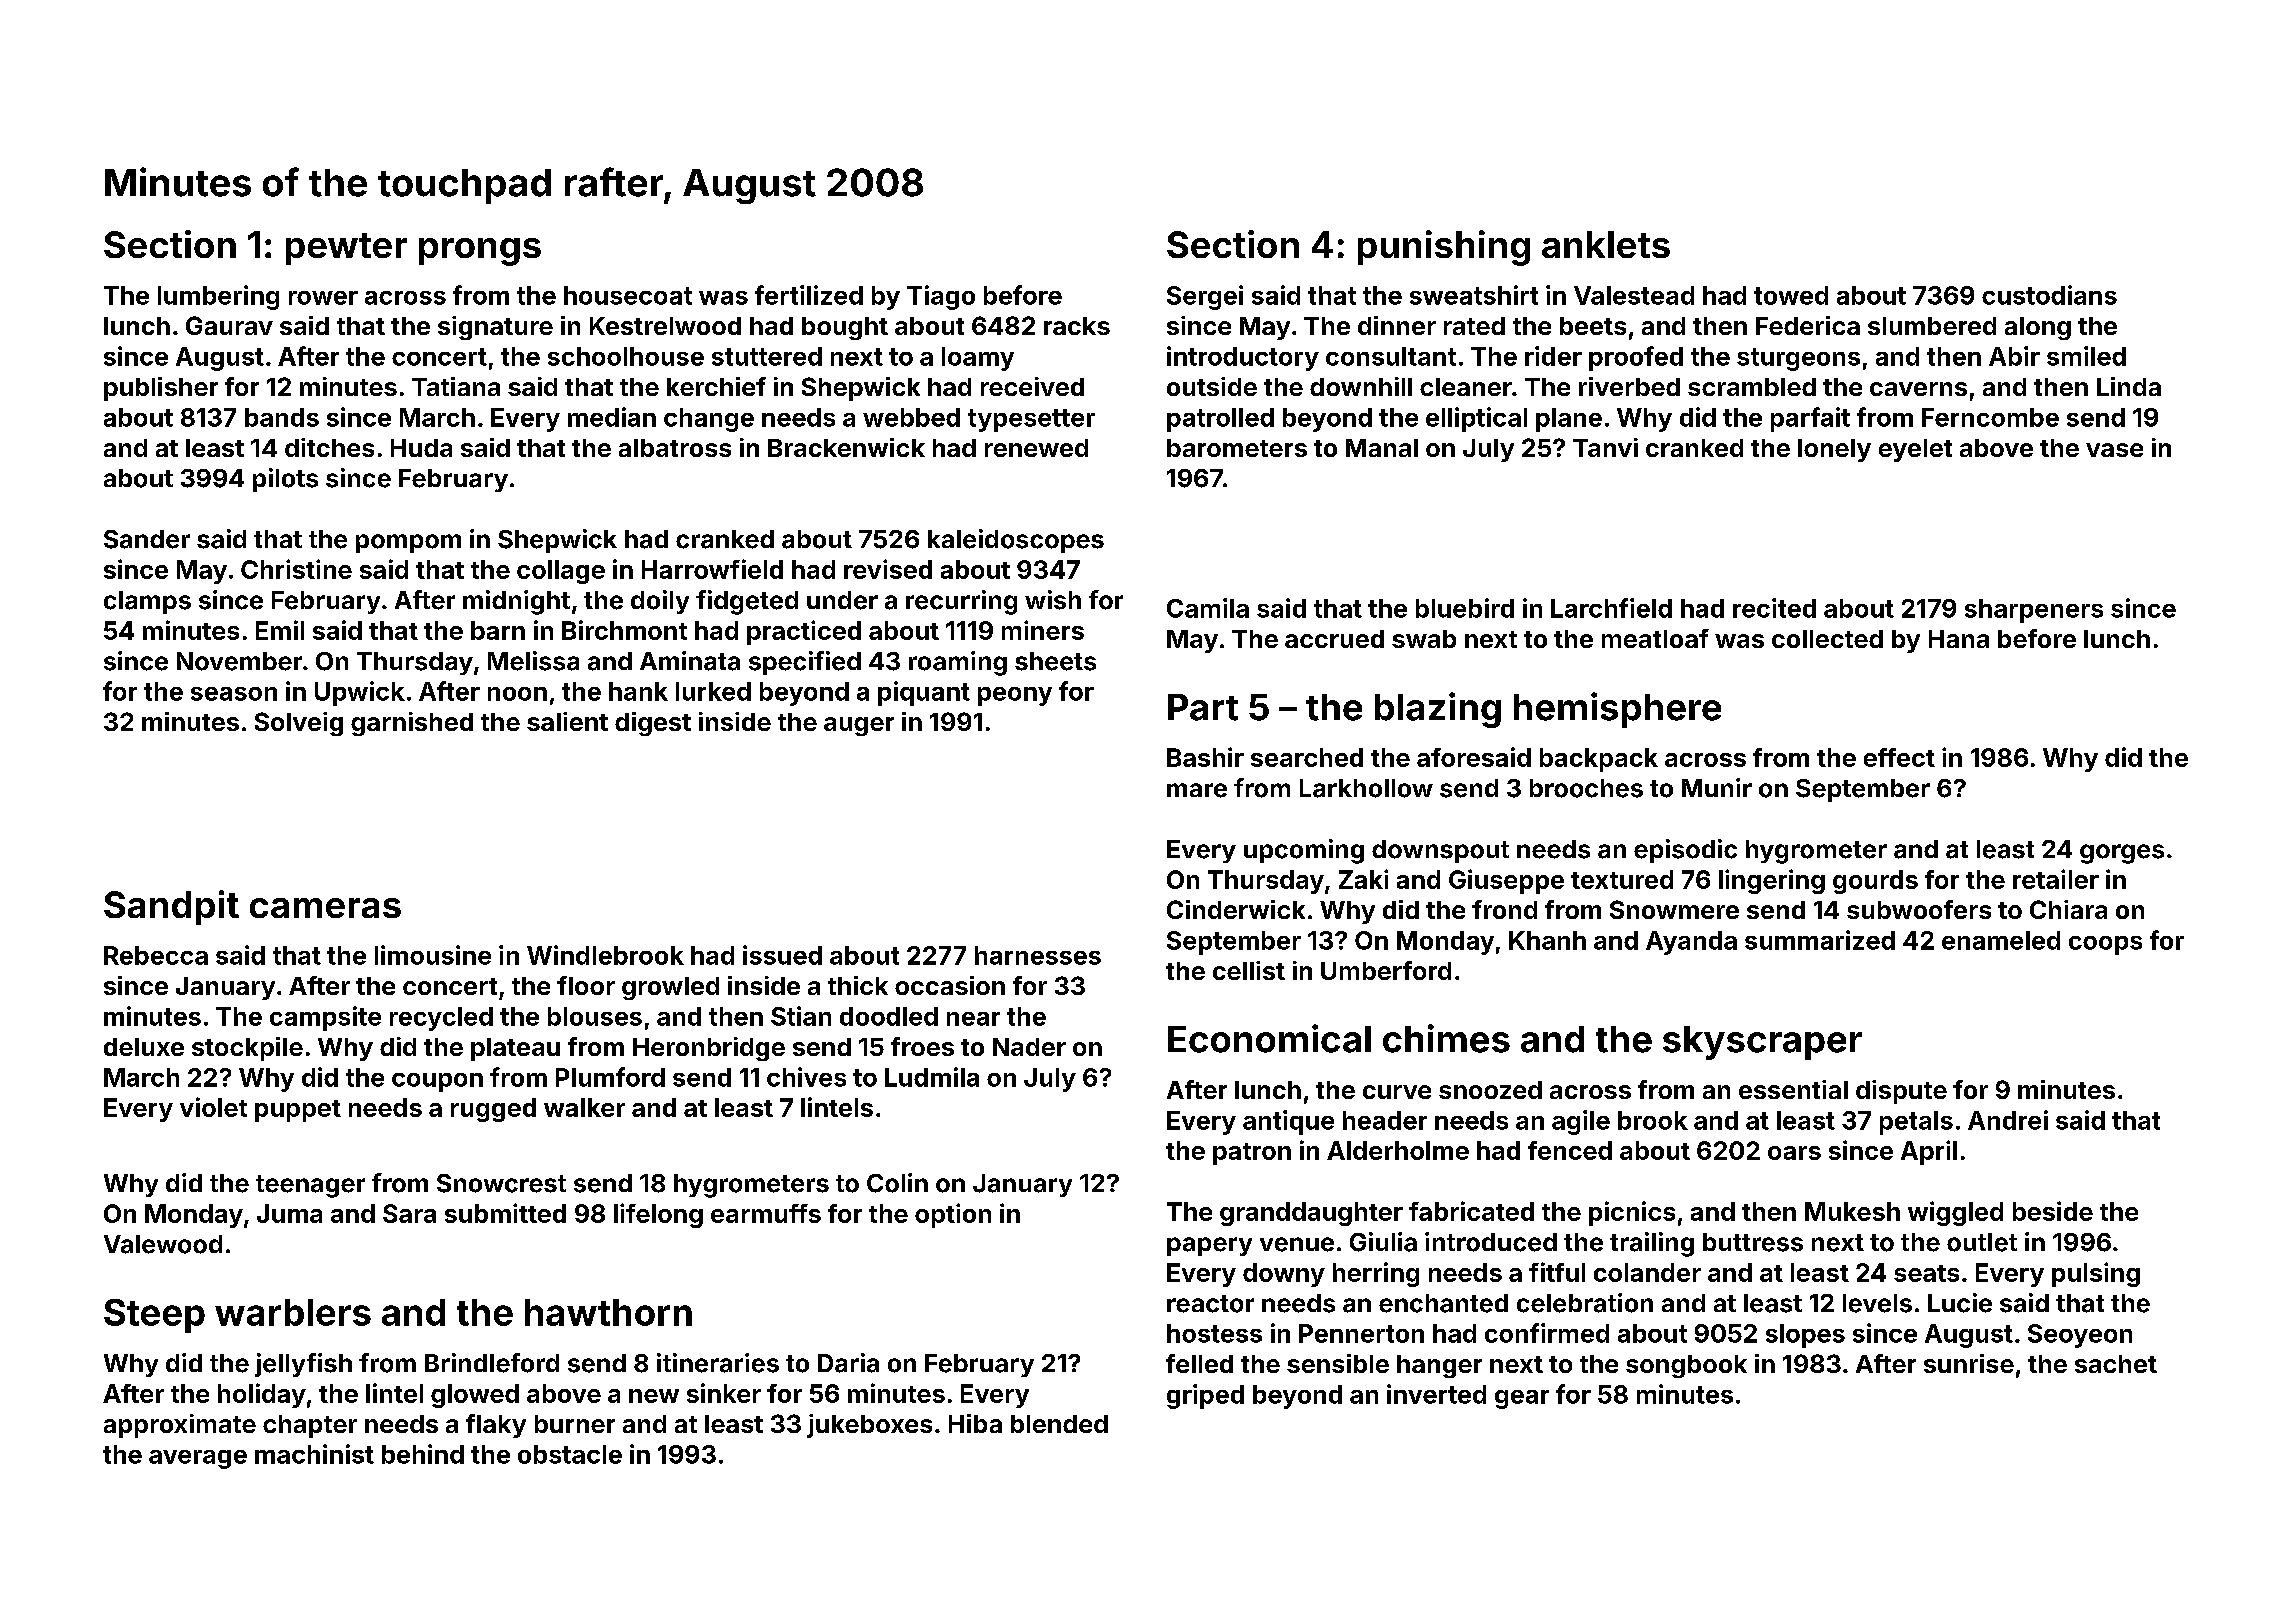  I want to click on Heronbridge, so click(709, 1049).
